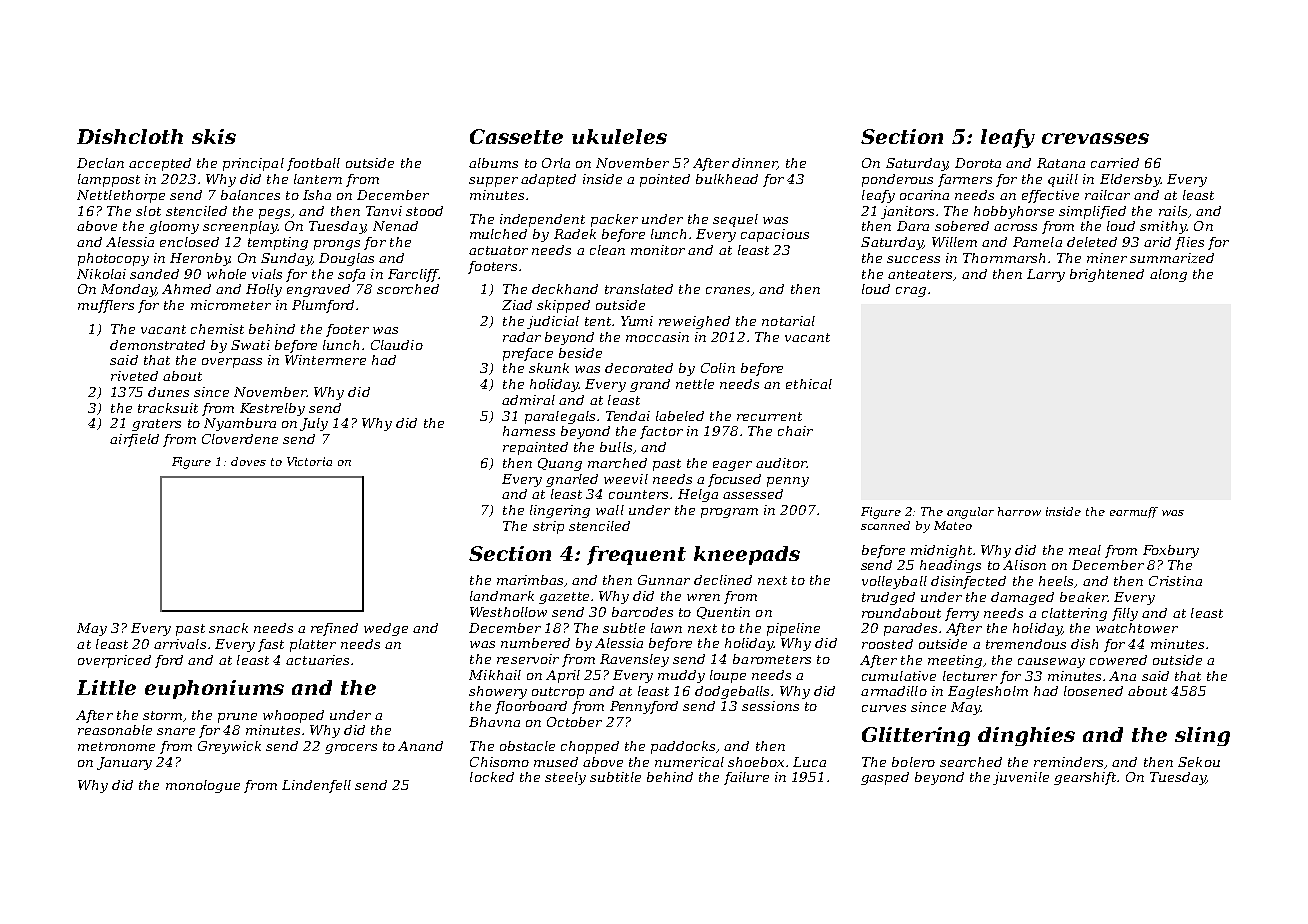  What do you see at coordinates (1095, 138) in the page?
I see `crevasses` at bounding box center [1095, 138].
